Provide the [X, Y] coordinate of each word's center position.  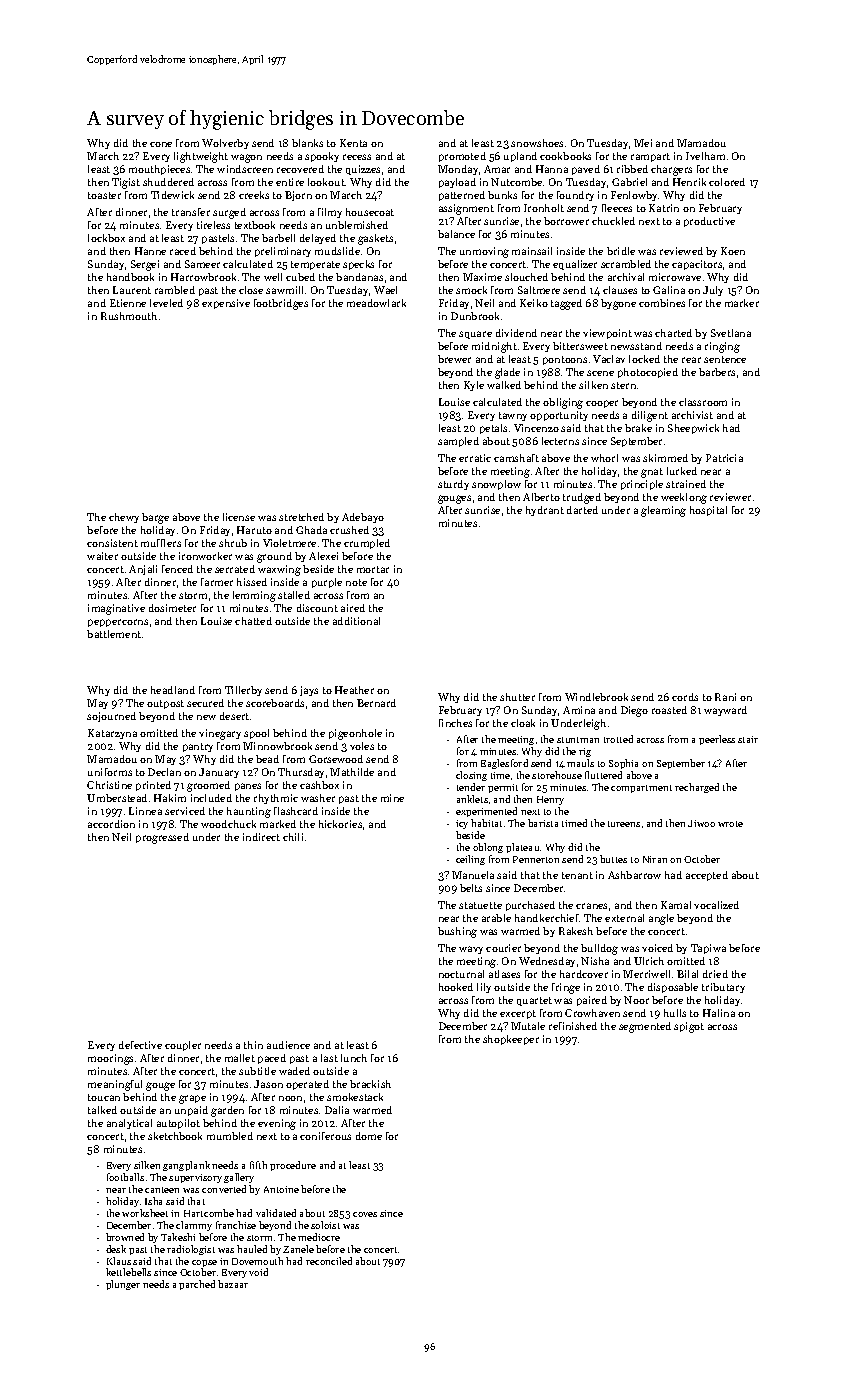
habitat [486, 823]
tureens [624, 824]
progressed [162, 838]
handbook [130, 277]
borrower [566, 221]
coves [365, 1214]
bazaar [233, 1284]
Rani [725, 697]
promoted [462, 157]
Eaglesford [504, 764]
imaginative [116, 609]
